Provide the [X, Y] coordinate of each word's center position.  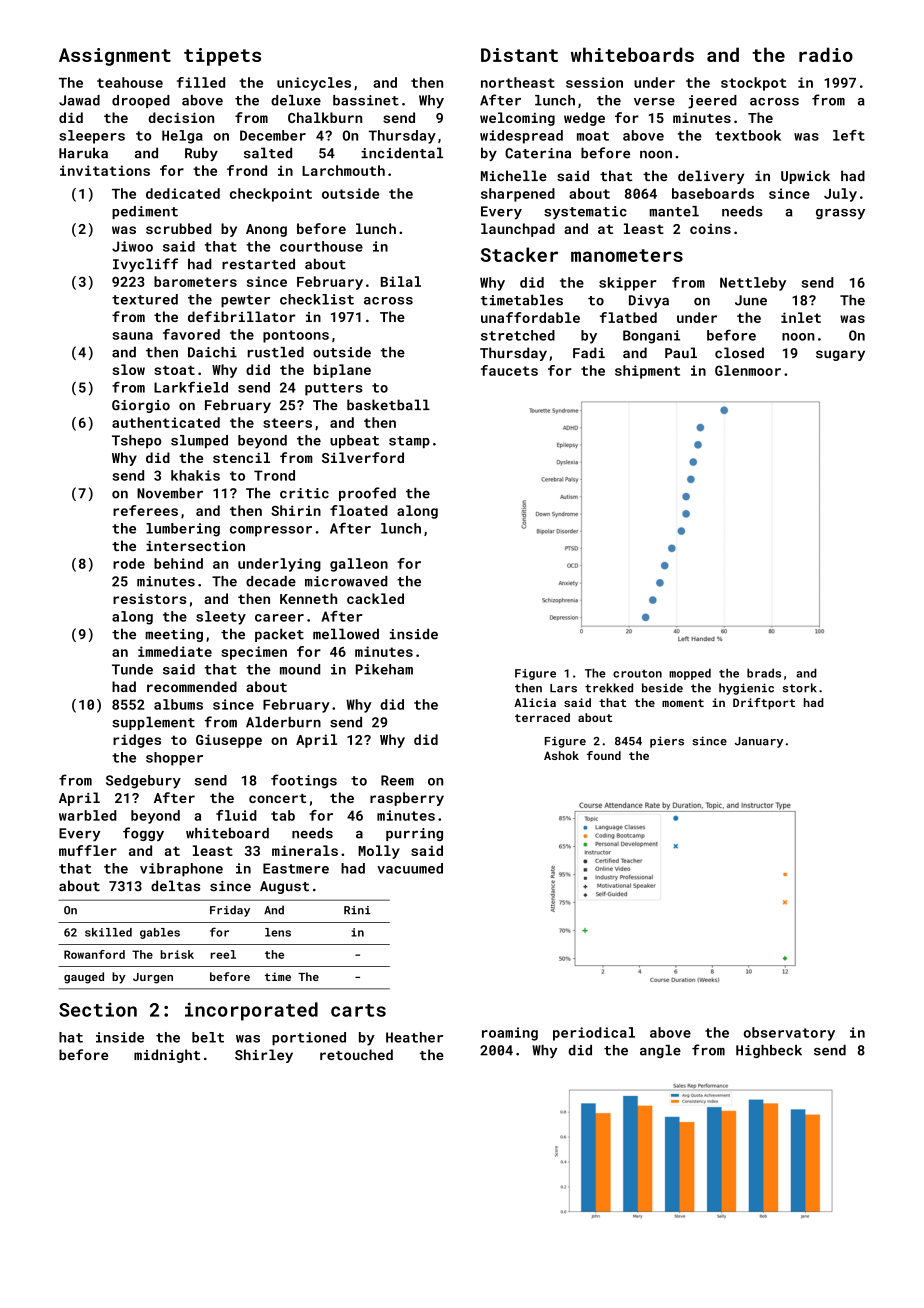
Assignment [115, 57]
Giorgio [141, 406]
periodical [594, 1034]
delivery [711, 177]
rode [129, 563]
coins [710, 228]
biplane [342, 371]
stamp [409, 442]
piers [667, 742]
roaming [510, 1034]
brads [764, 673]
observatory [789, 1034]
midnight [167, 1056]
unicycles [314, 84]
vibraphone [181, 870]
